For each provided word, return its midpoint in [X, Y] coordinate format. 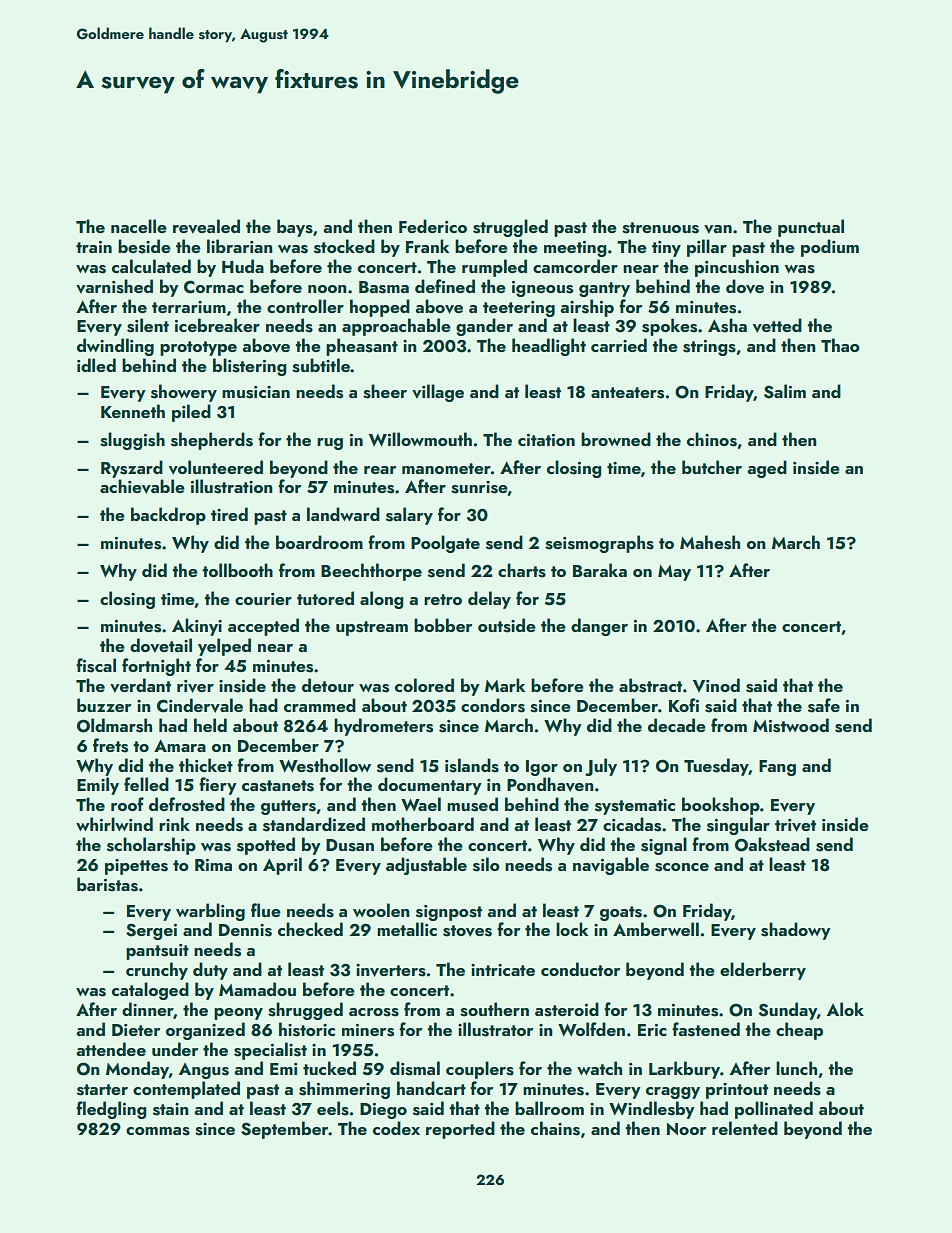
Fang [777, 768]
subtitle [321, 365]
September [285, 1130]
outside [507, 625]
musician [256, 392]
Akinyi [197, 627]
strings [709, 348]
